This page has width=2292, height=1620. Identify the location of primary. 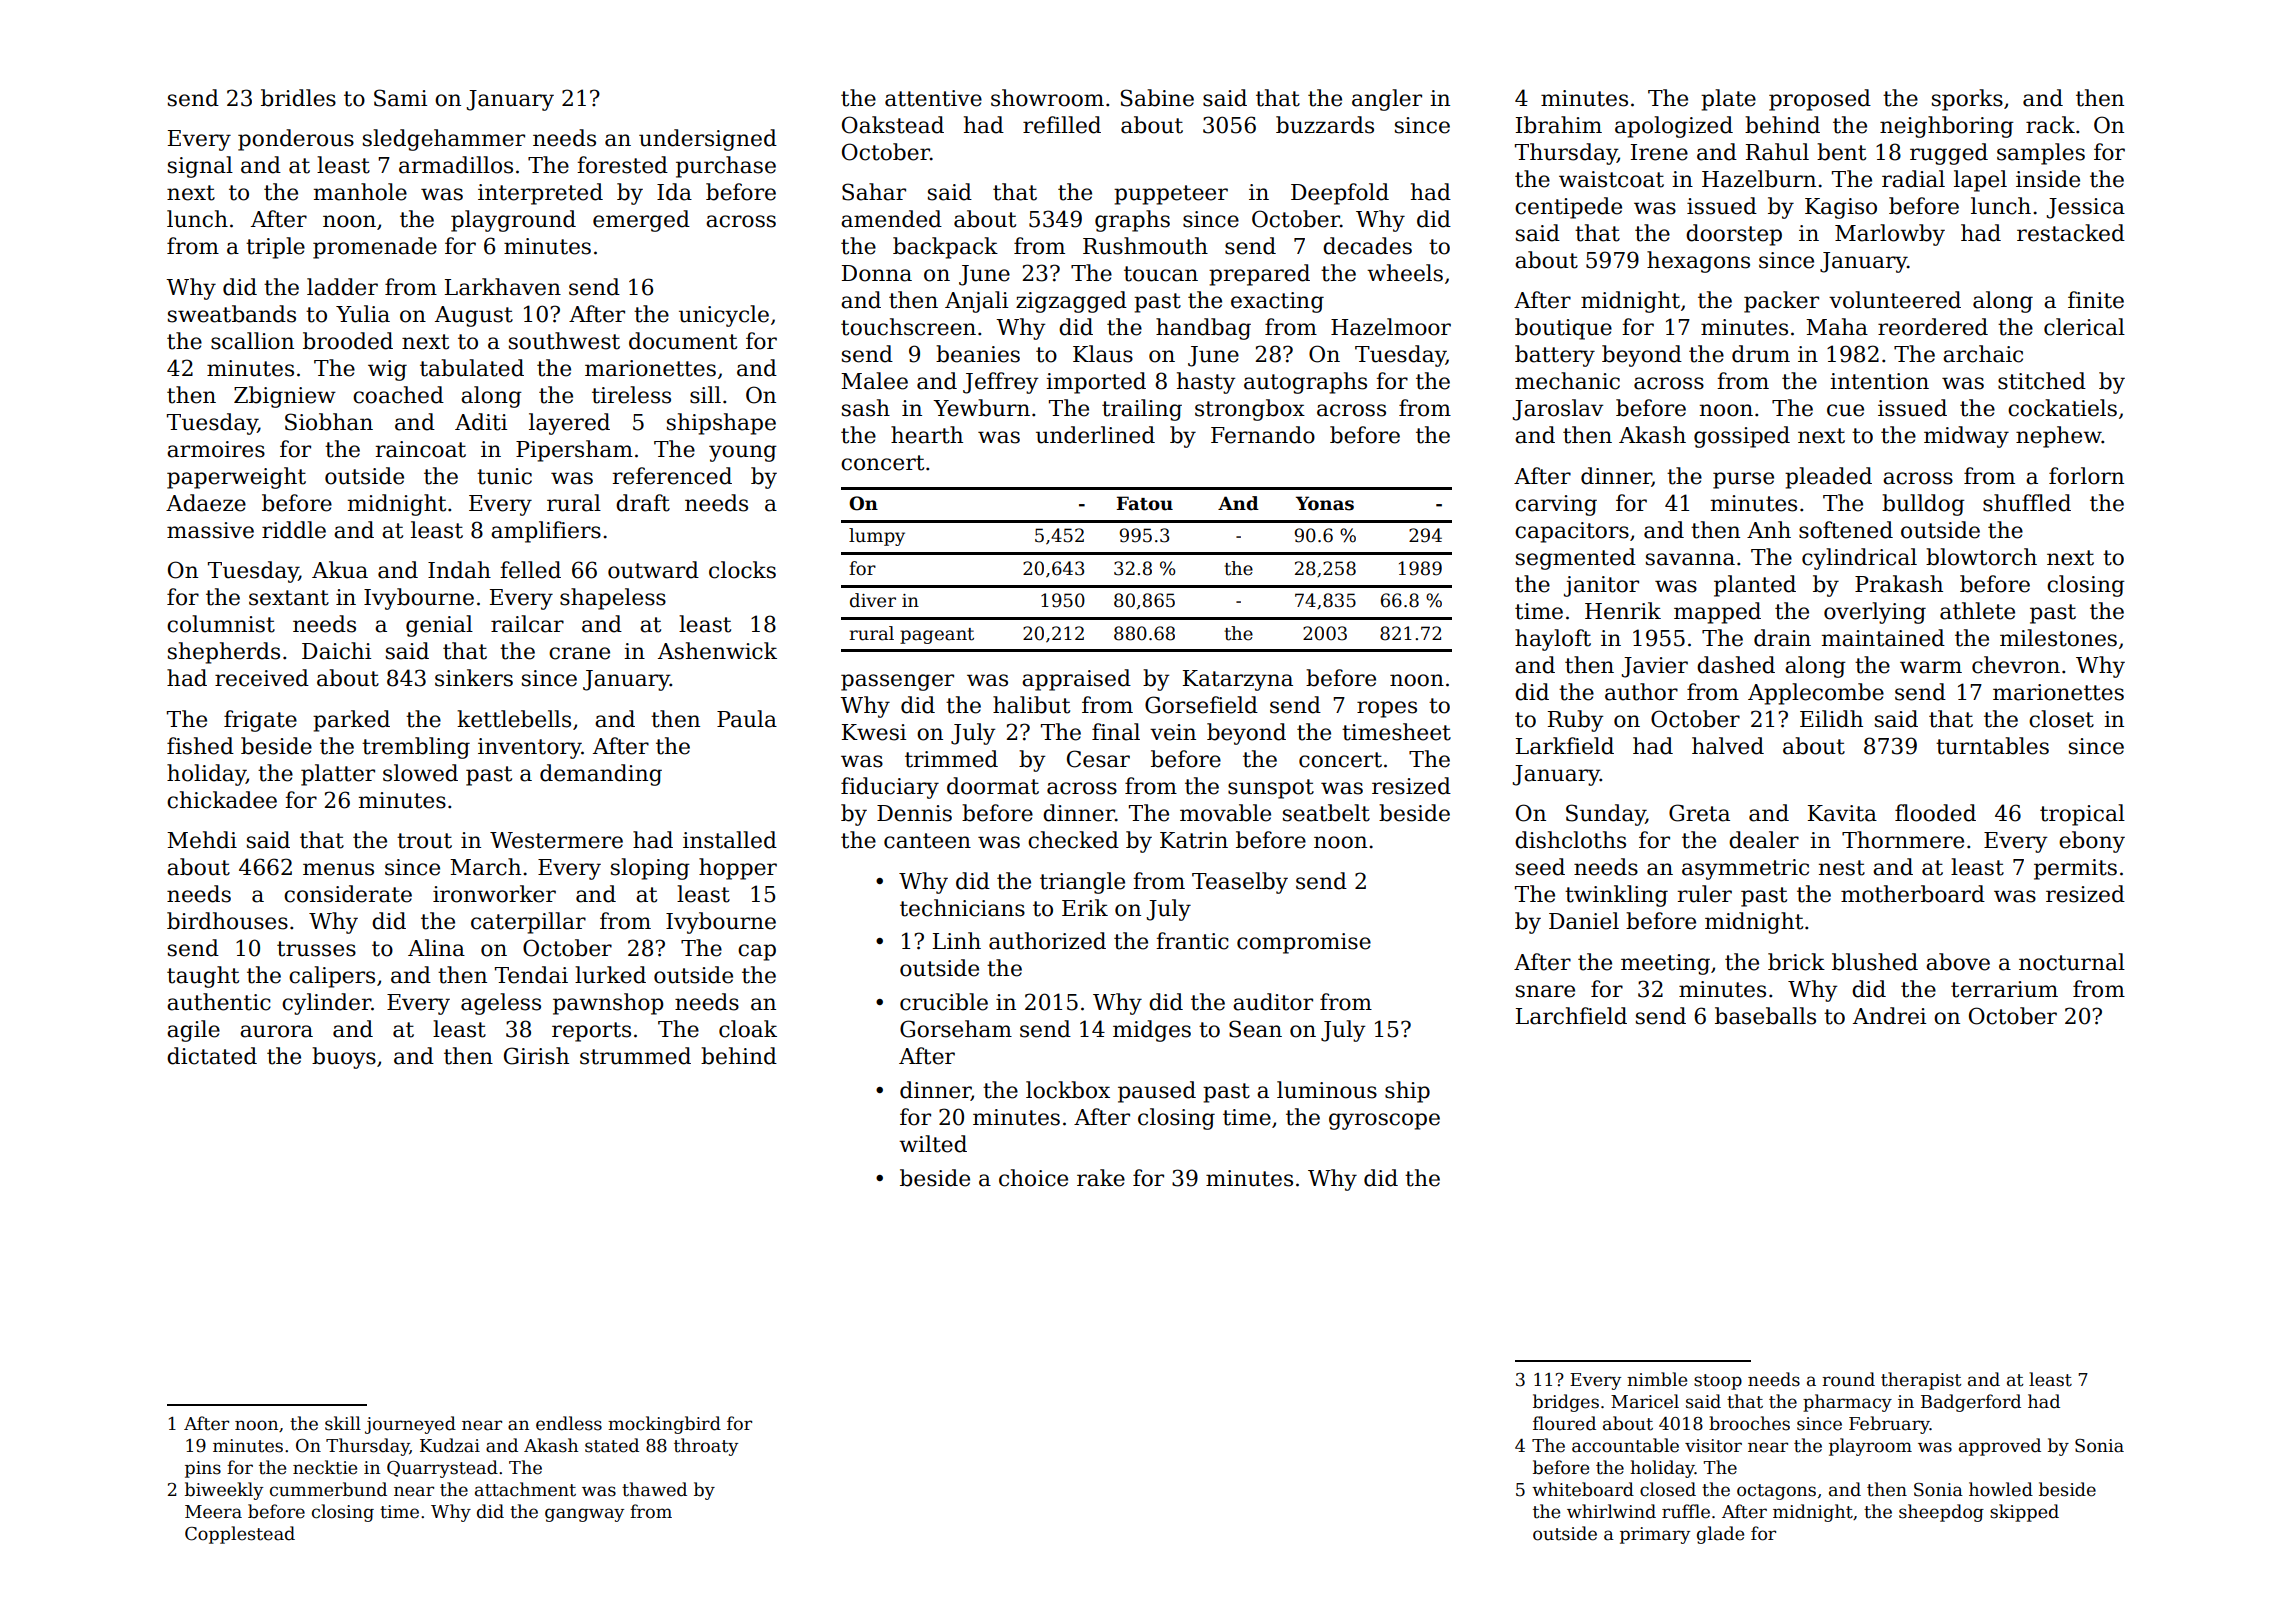
(1655, 1535).
